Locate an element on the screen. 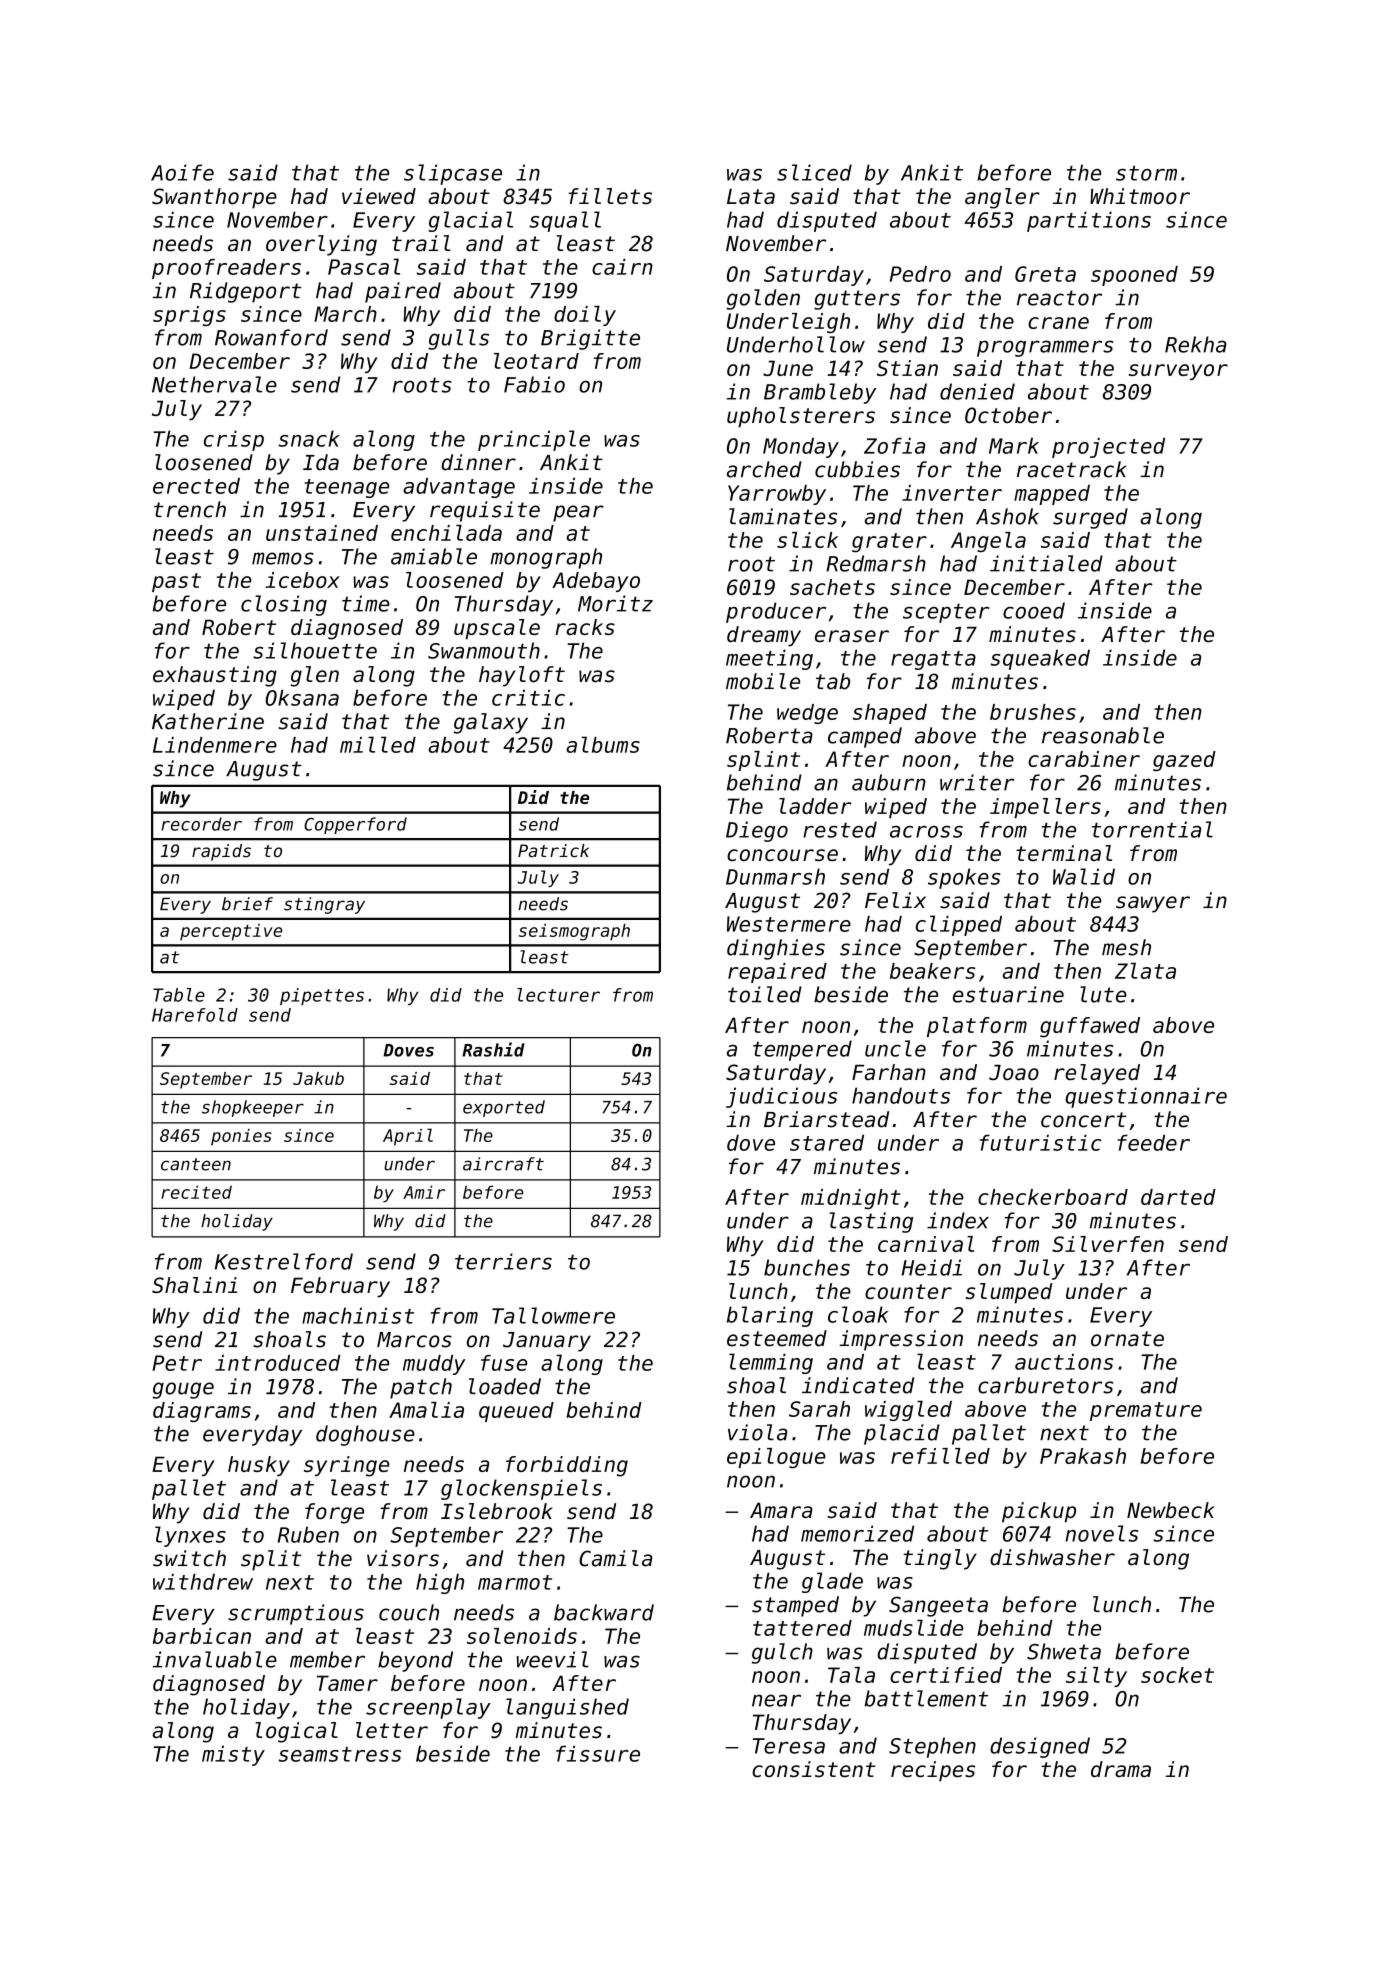 This screenshot has height=1969, width=1386. cubbies is located at coordinates (857, 469).
